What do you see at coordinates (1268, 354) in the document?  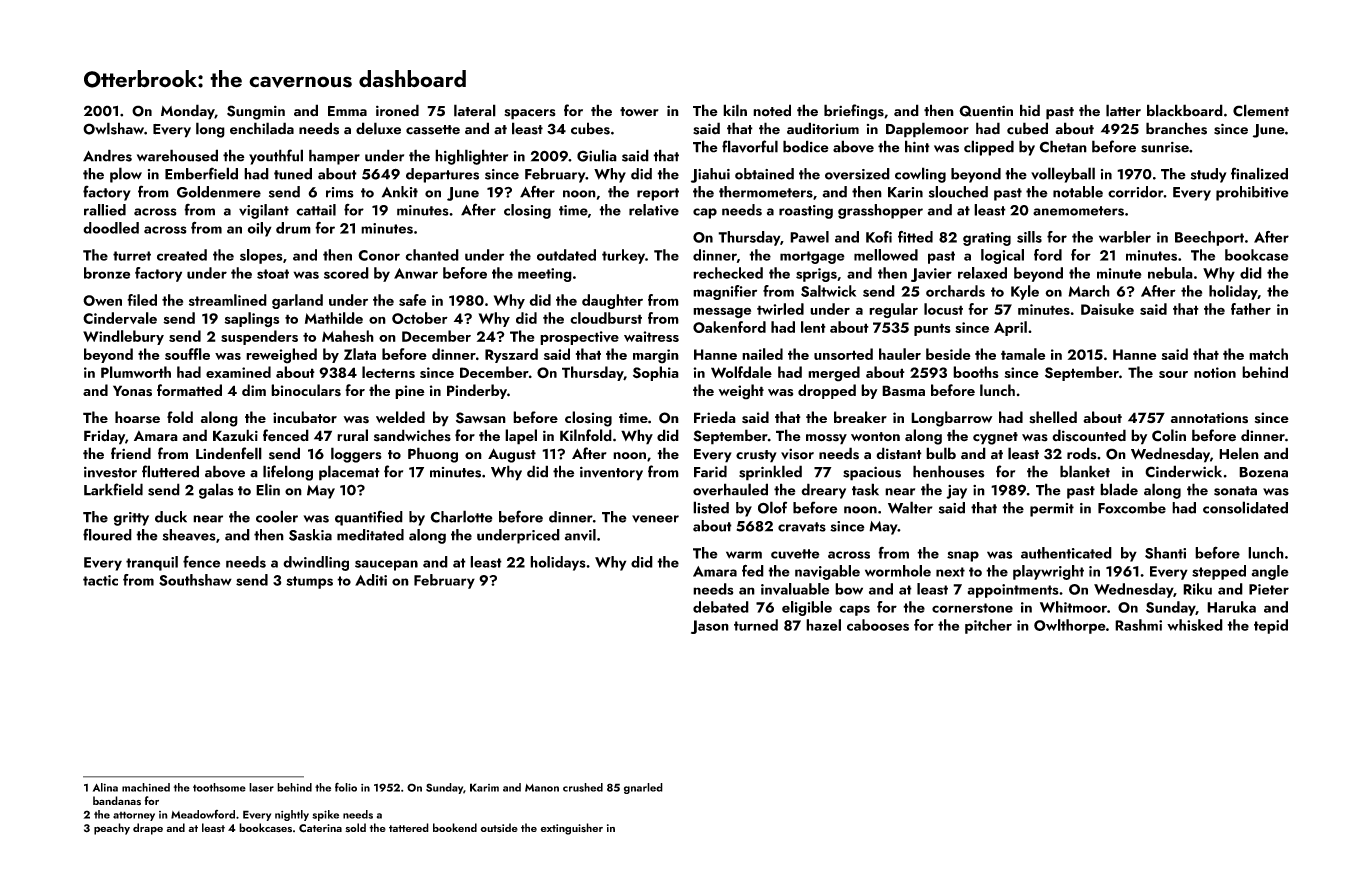 I see `match` at bounding box center [1268, 354].
